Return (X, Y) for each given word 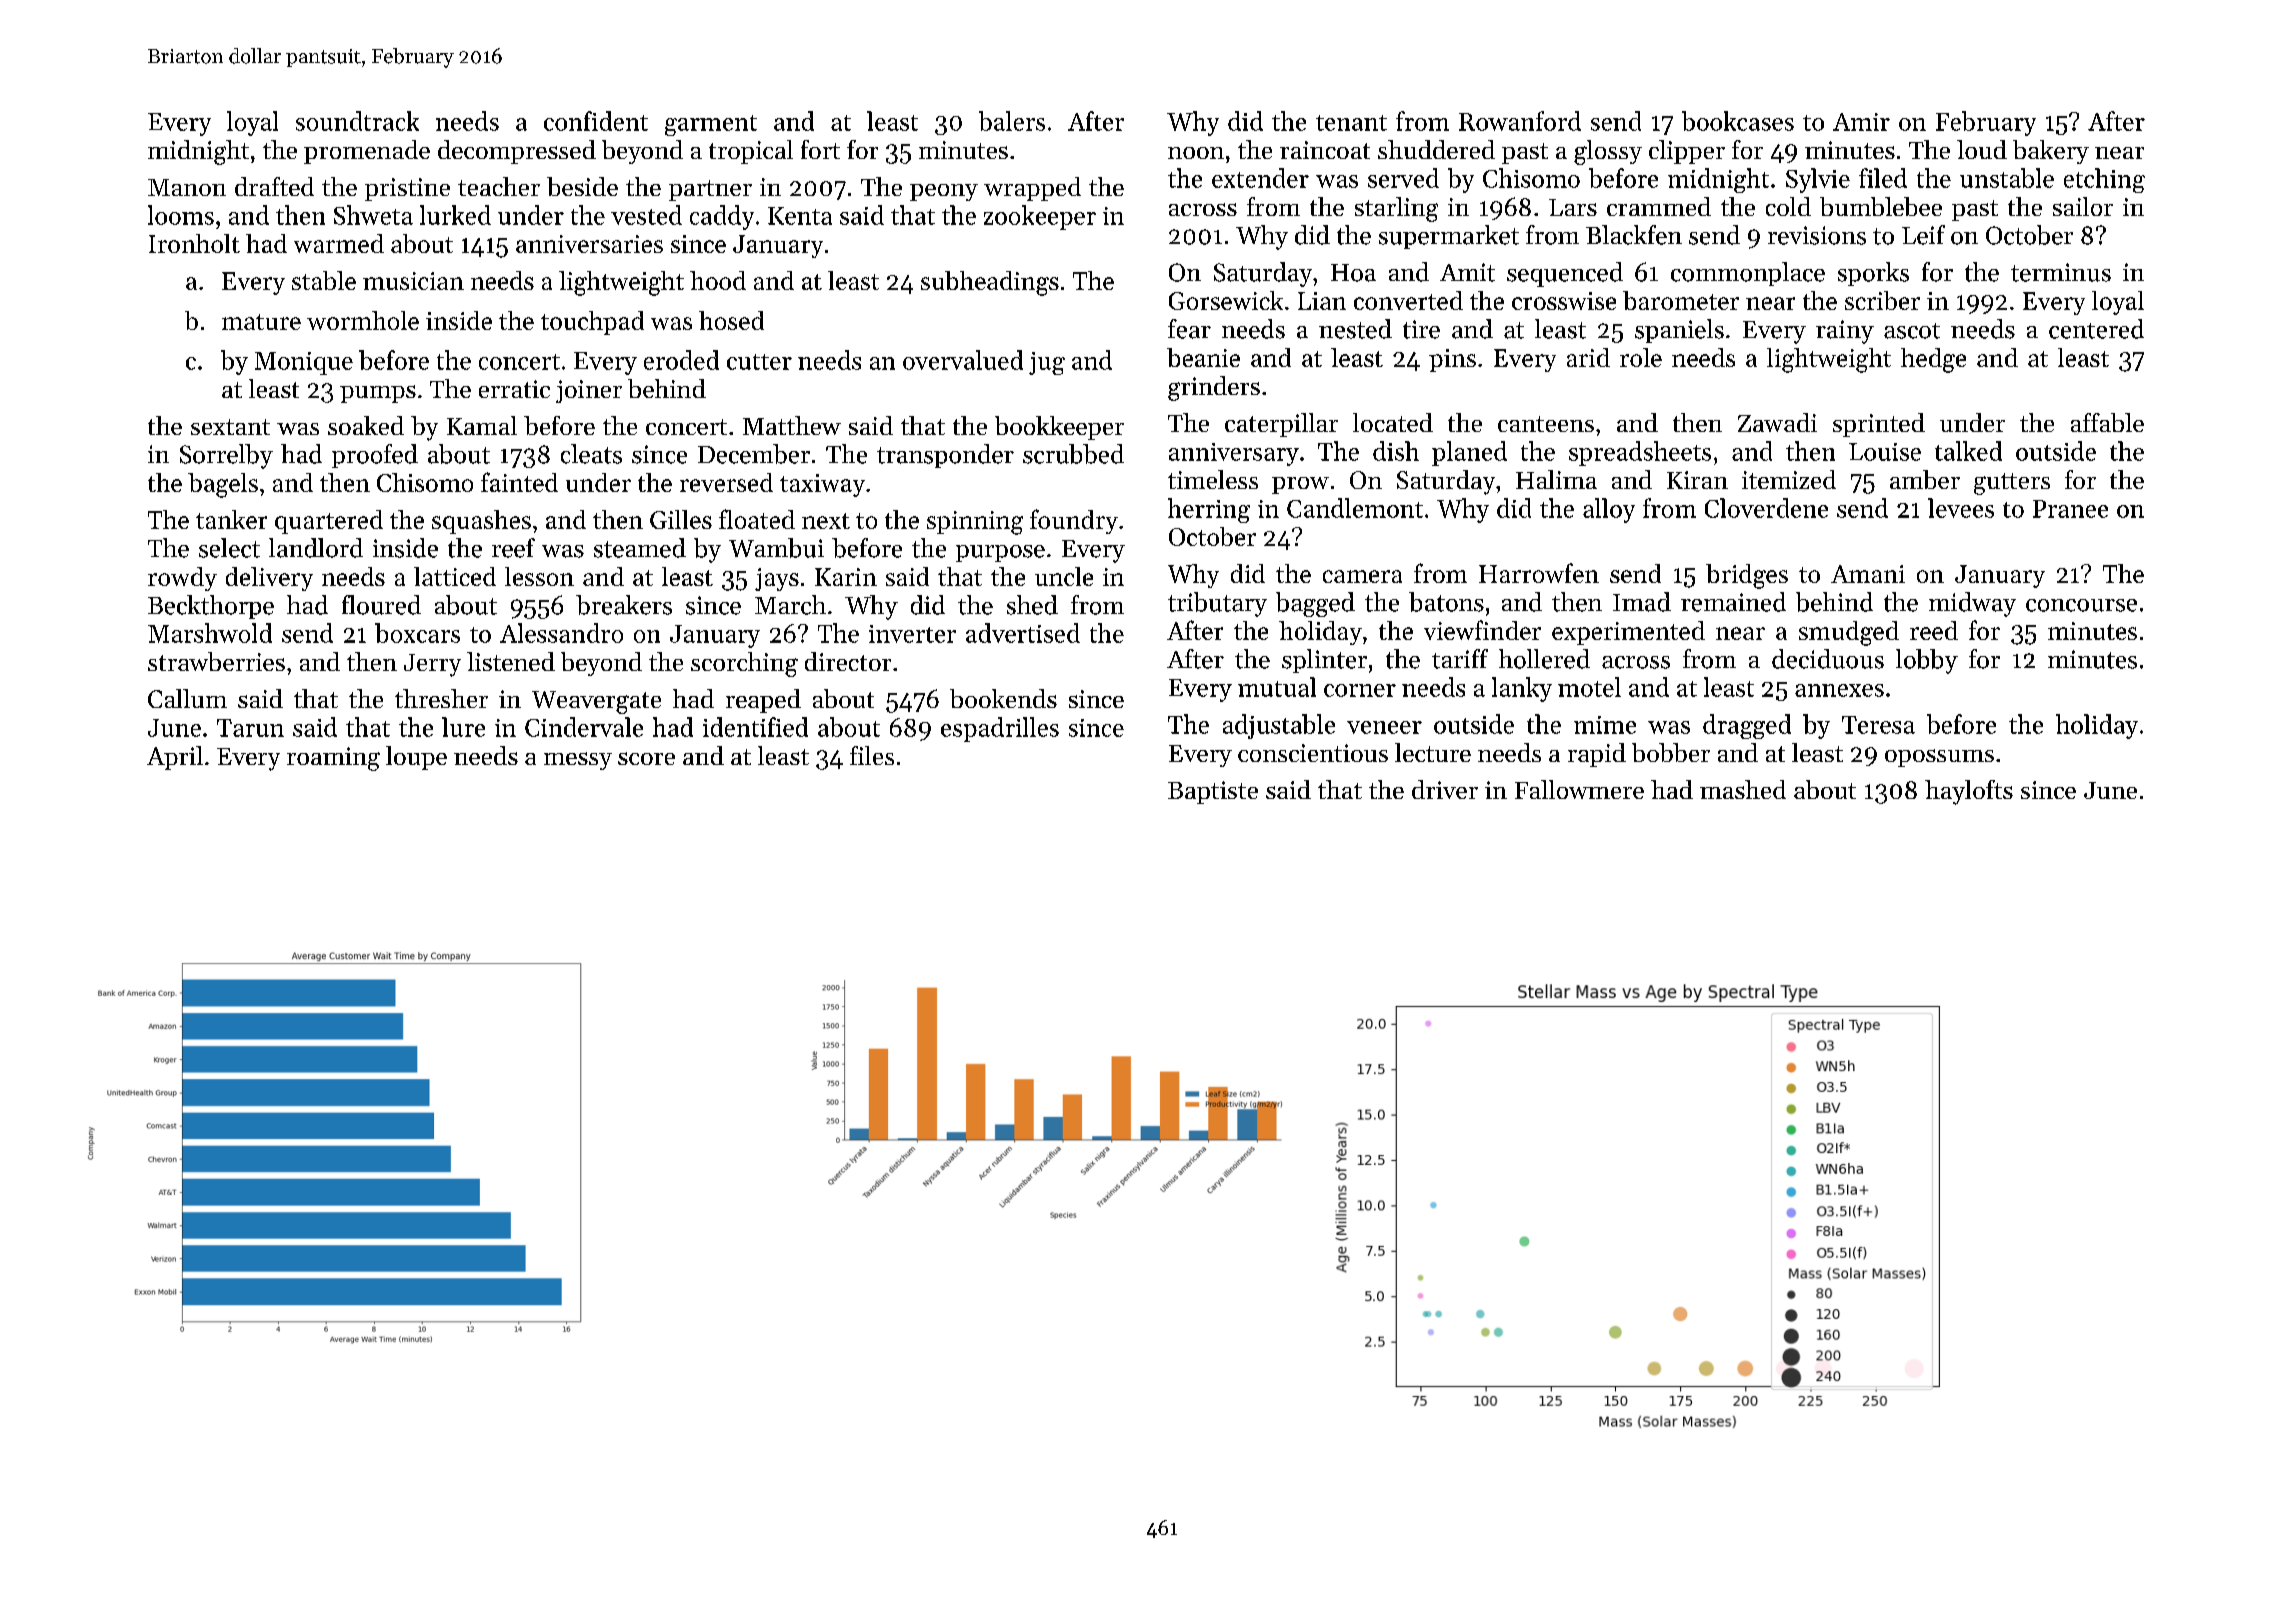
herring (1209, 510)
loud (1982, 149)
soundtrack (357, 121)
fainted (519, 482)
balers (1012, 121)
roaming (333, 759)
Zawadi (1777, 422)
